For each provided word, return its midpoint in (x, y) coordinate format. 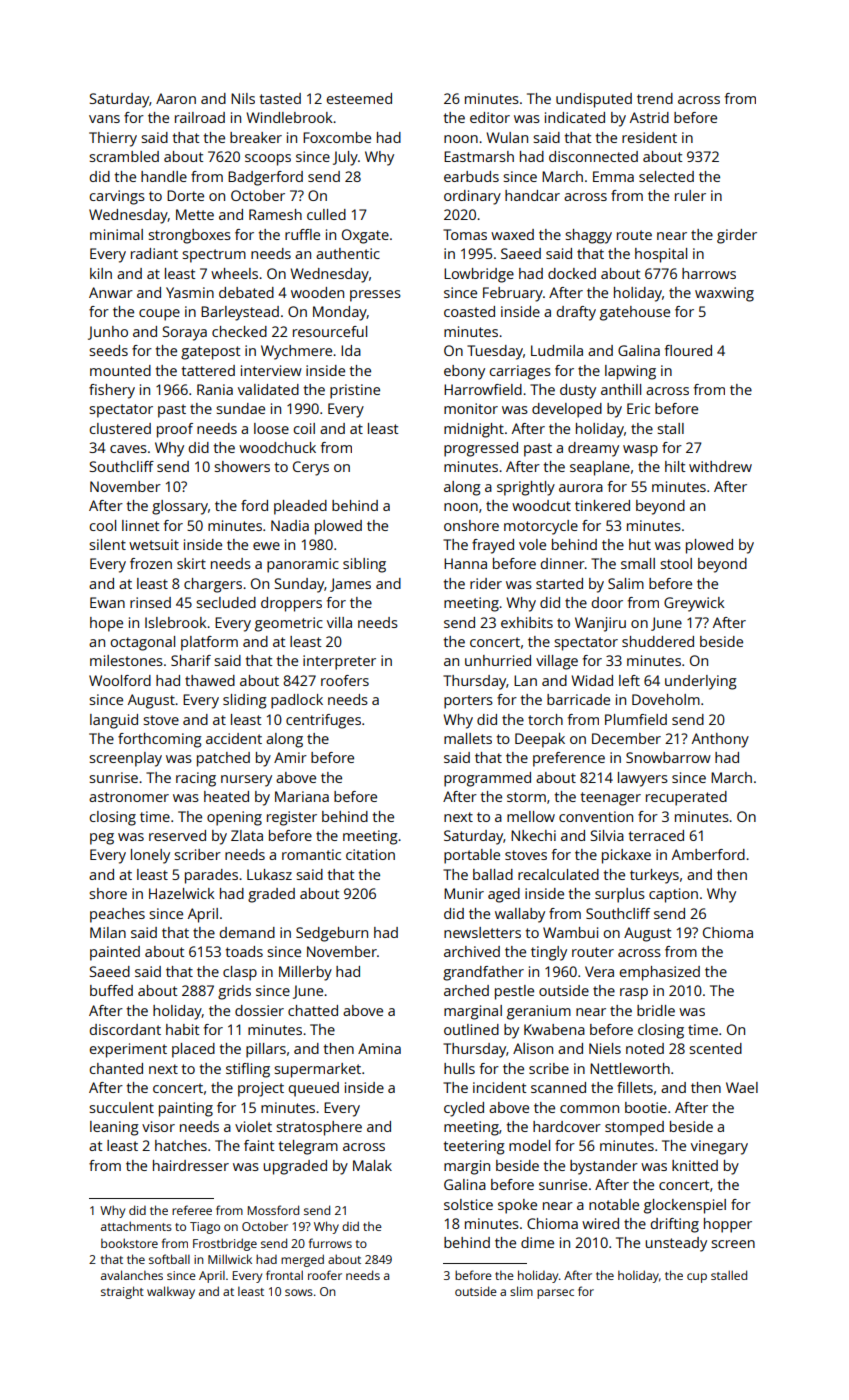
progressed (481, 449)
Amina (379, 1048)
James (350, 585)
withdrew (720, 466)
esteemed (359, 98)
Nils (243, 98)
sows (299, 1292)
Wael (742, 1087)
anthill (621, 389)
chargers (213, 585)
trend (655, 98)
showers (242, 466)
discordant (125, 1029)
